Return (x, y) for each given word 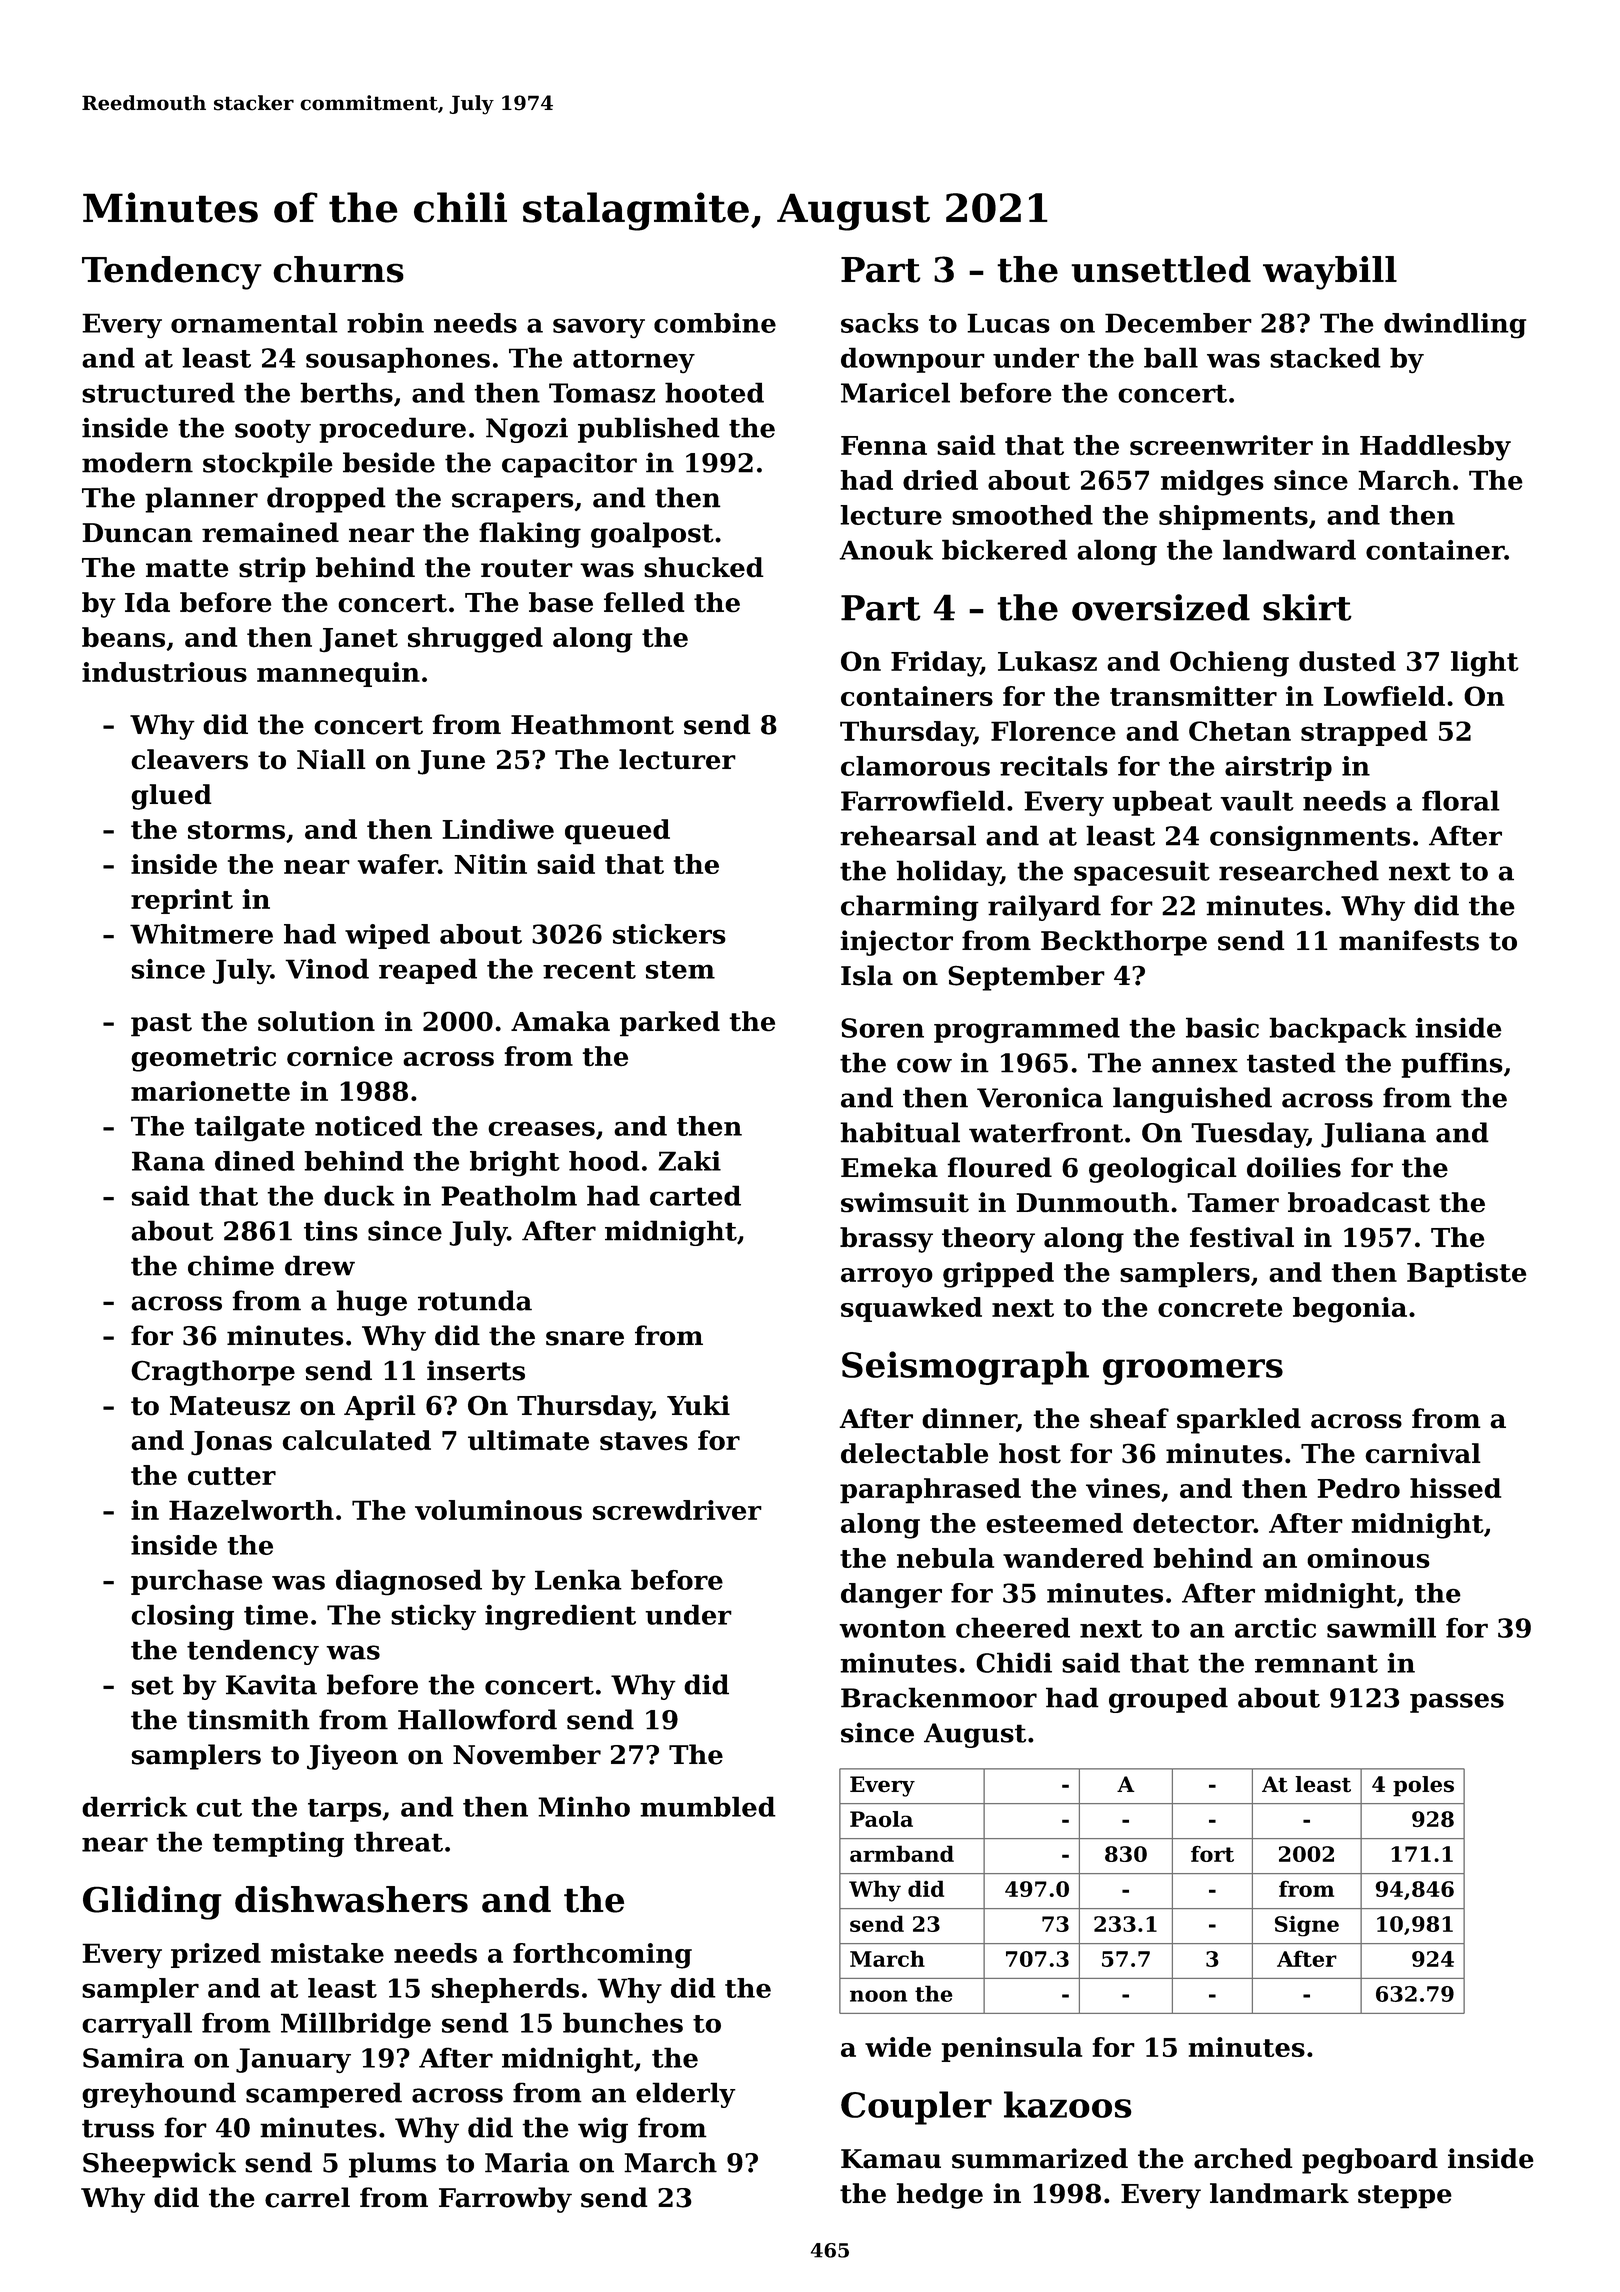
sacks (880, 323)
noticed (368, 1126)
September (1026, 978)
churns (338, 269)
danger (891, 1596)
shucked (704, 567)
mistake (327, 1953)
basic (1222, 1027)
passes (1457, 1703)
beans (123, 637)
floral (1461, 800)
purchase (196, 1582)
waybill (1330, 273)
